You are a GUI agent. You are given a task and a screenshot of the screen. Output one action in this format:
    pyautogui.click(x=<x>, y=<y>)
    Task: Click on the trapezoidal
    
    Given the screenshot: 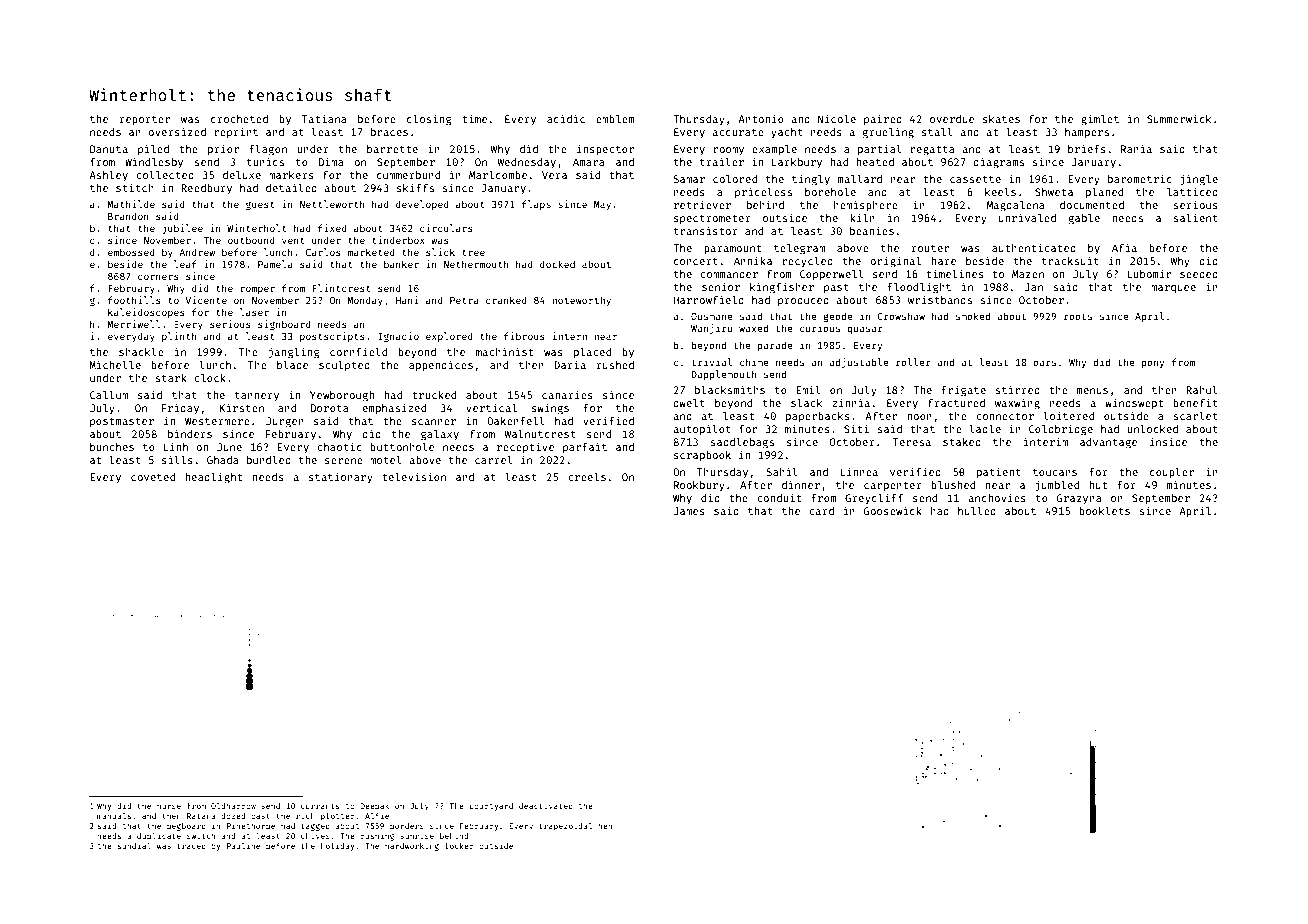 What is the action you would take?
    pyautogui.click(x=565, y=826)
